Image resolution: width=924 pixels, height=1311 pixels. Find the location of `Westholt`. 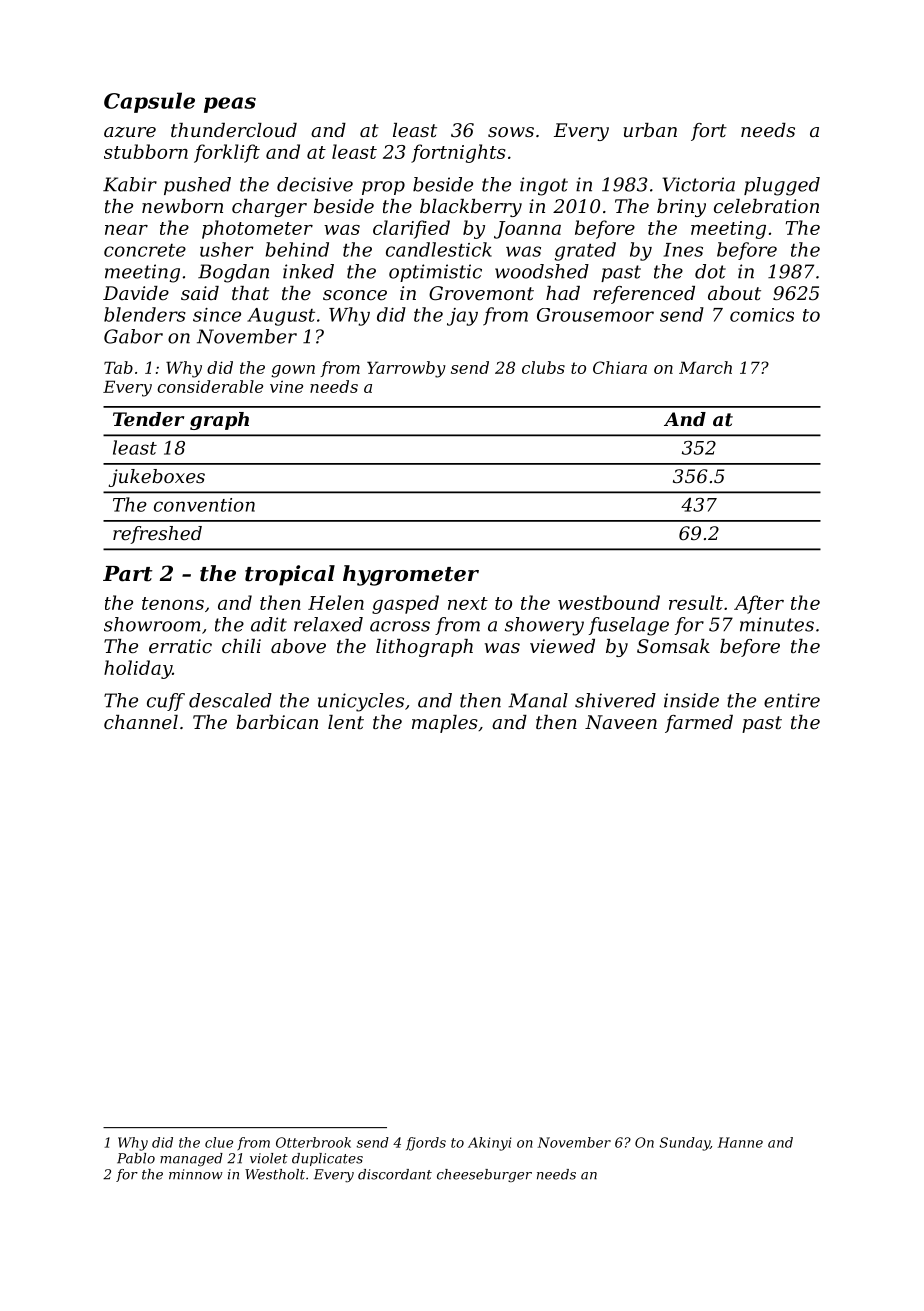

Westholt is located at coordinates (275, 1174).
